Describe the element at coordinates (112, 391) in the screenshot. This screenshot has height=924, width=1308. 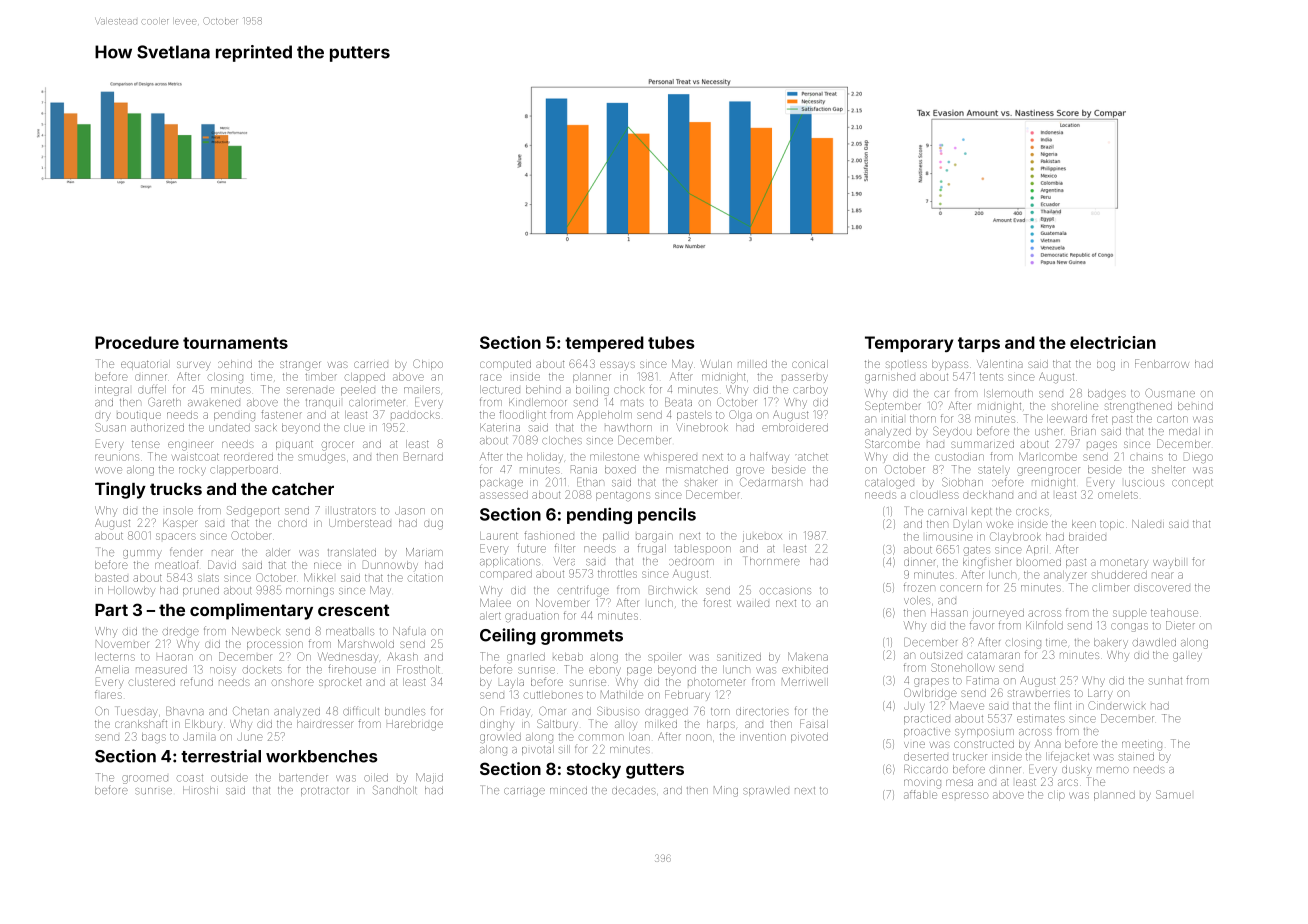
I see `integral` at that location.
